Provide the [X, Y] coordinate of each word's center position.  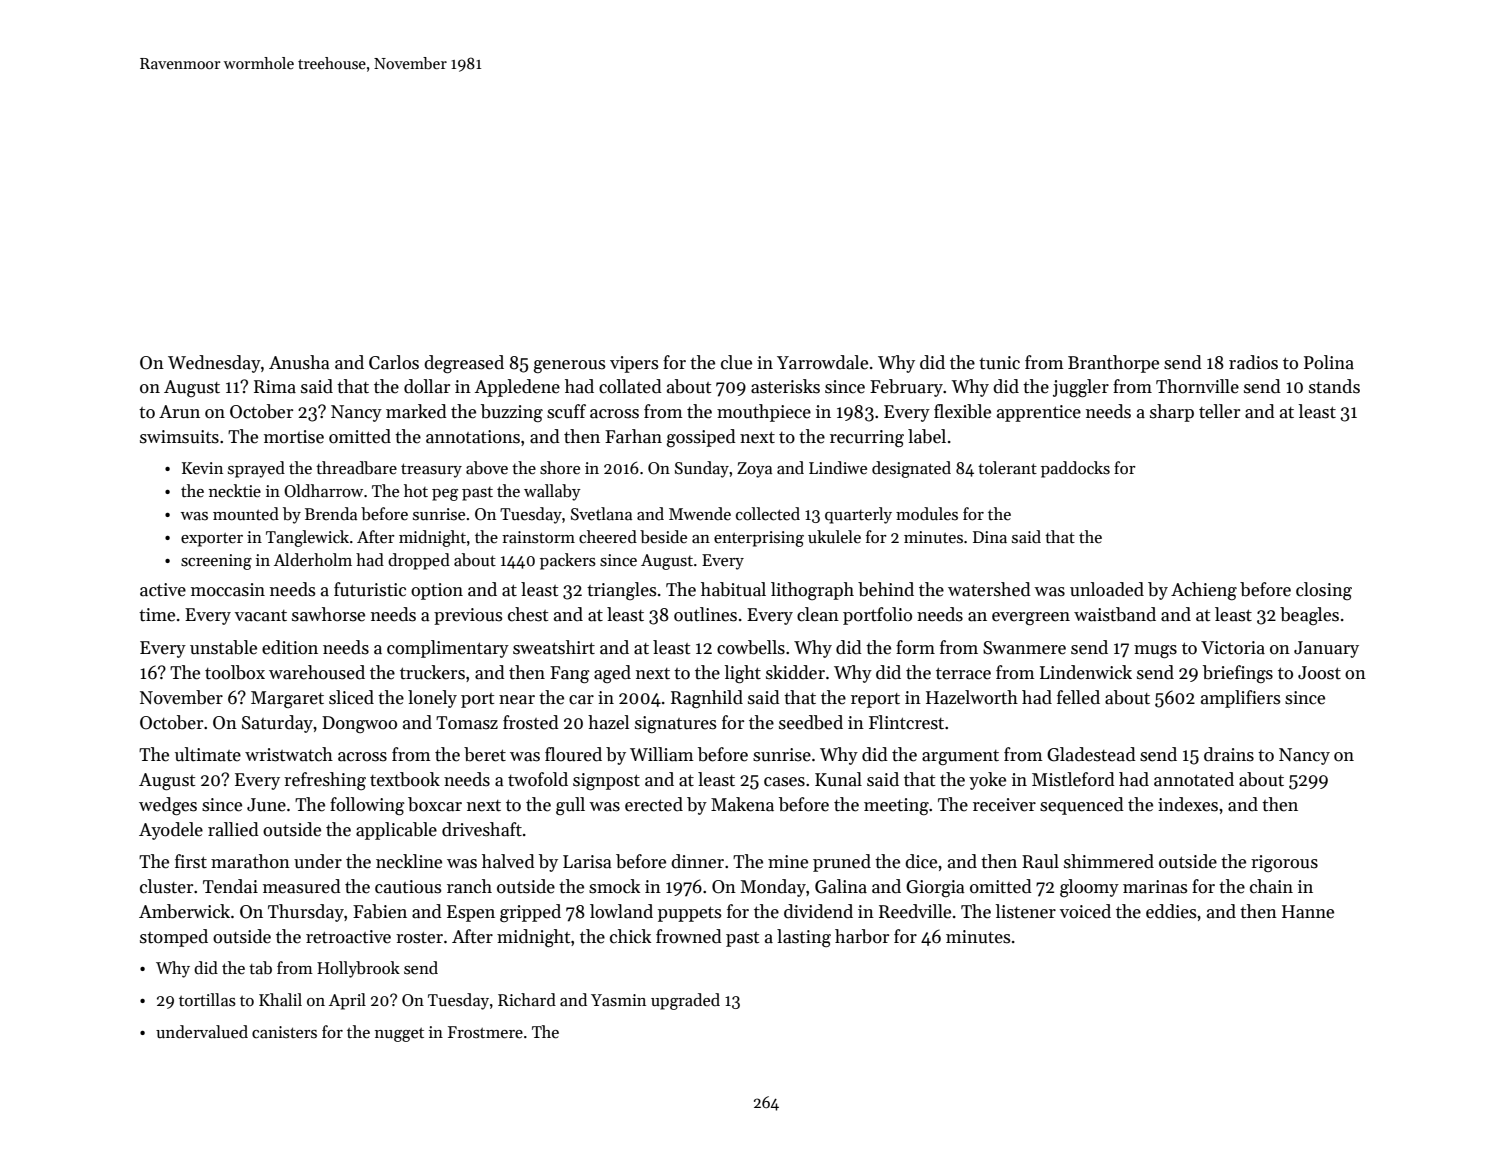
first [191, 861]
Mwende [700, 514]
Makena [742, 804]
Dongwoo [359, 724]
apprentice [1039, 413]
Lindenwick [1086, 672]
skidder [795, 672]
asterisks [785, 386]
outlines [705, 614]
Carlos [394, 362]
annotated [1194, 779]
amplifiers [1240, 699]
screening [216, 562]
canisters [284, 1032]
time [157, 615]
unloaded [1107, 589]
